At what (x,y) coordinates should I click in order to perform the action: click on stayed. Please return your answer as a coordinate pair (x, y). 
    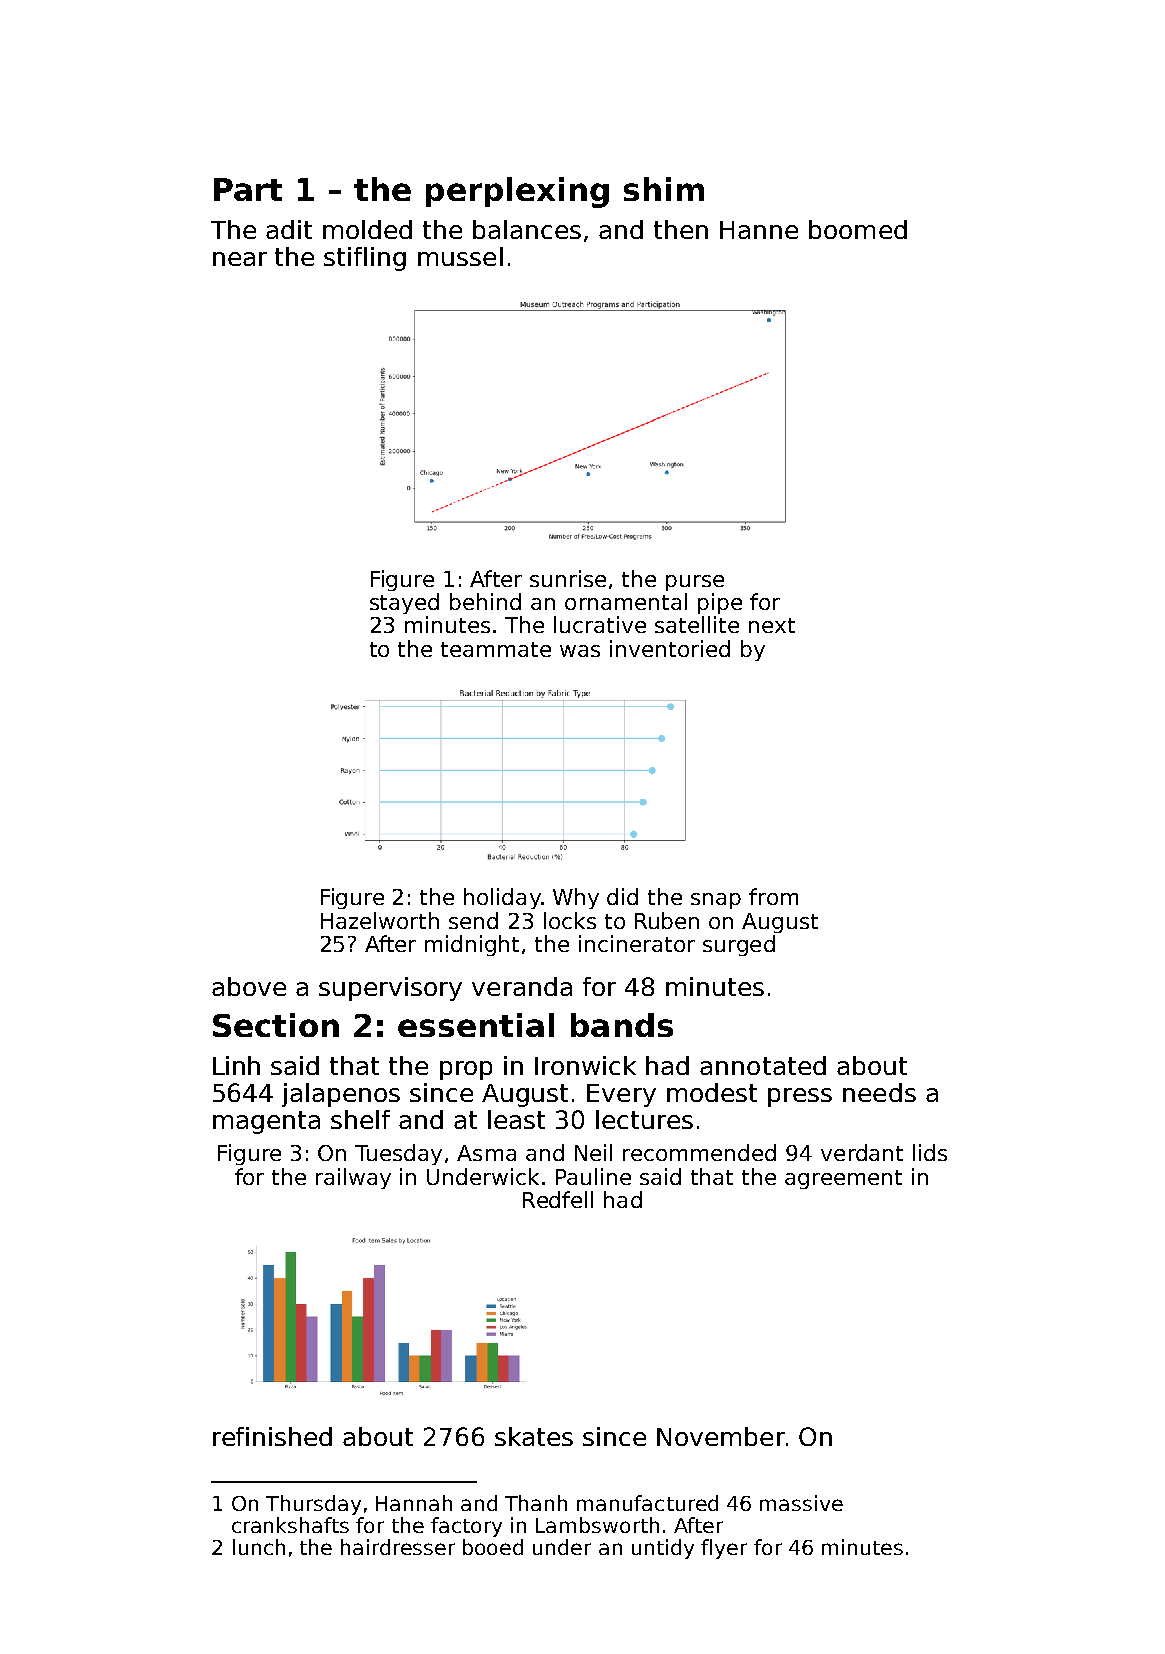
    Looking at the image, I should click on (404, 603).
